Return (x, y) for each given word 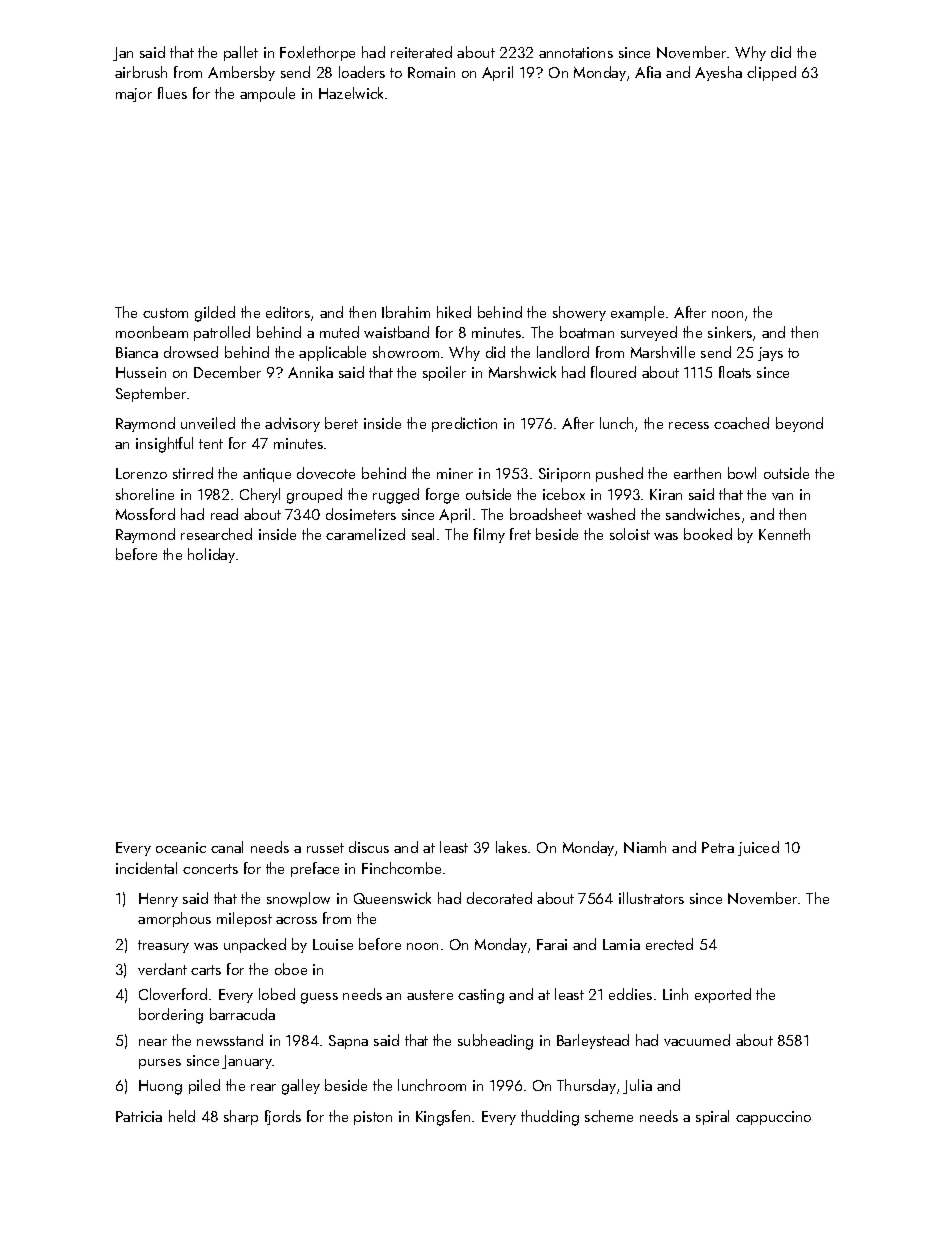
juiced (758, 848)
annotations (576, 52)
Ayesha (718, 73)
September (152, 394)
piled (204, 1086)
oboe (291, 969)
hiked (454, 312)
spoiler (444, 373)
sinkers (730, 332)
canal (227, 847)
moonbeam (152, 332)
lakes (511, 847)
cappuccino (773, 1118)
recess (689, 425)
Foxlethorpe (317, 53)
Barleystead (593, 1041)
